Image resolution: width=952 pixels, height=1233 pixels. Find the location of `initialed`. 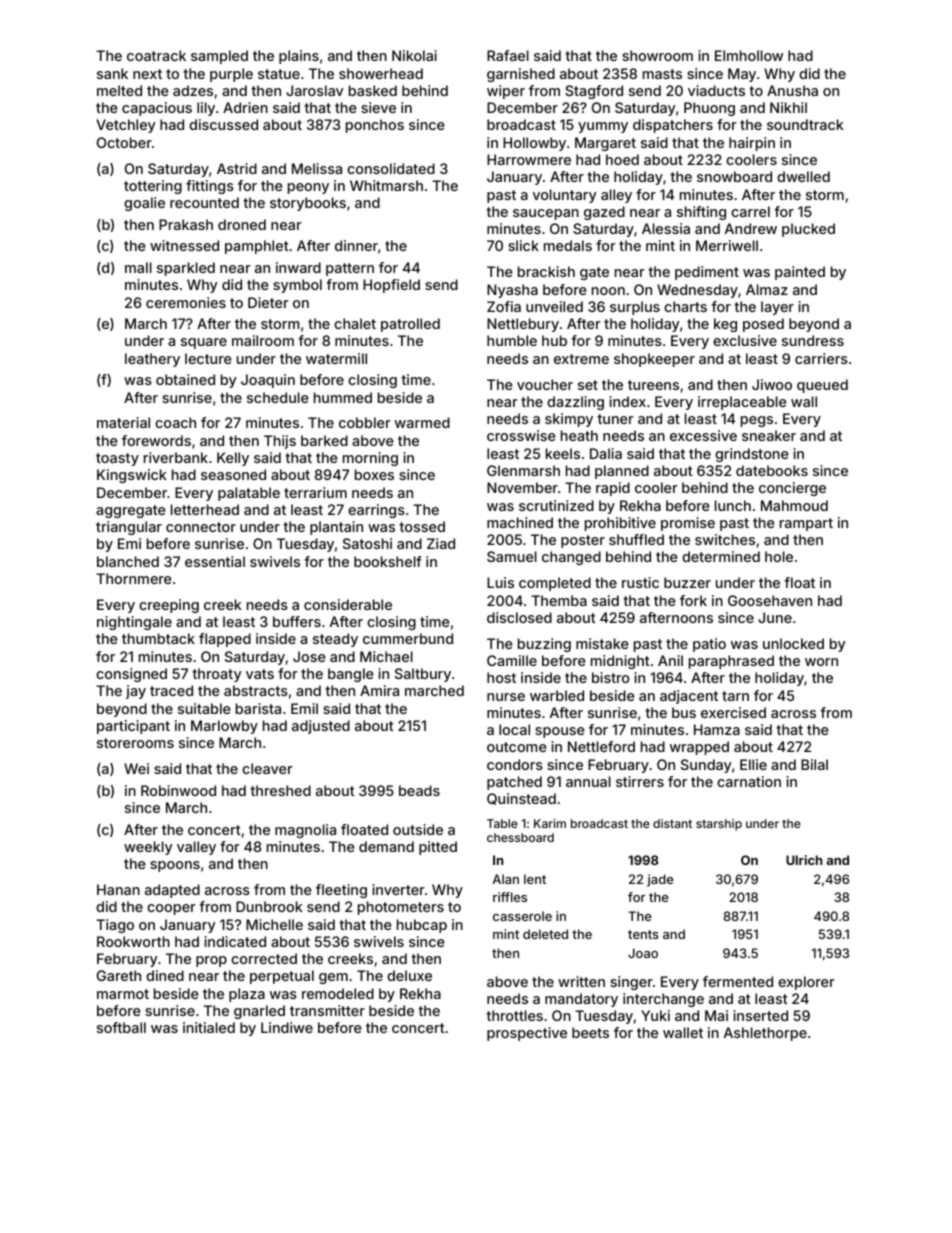

initialed is located at coordinates (209, 1027).
